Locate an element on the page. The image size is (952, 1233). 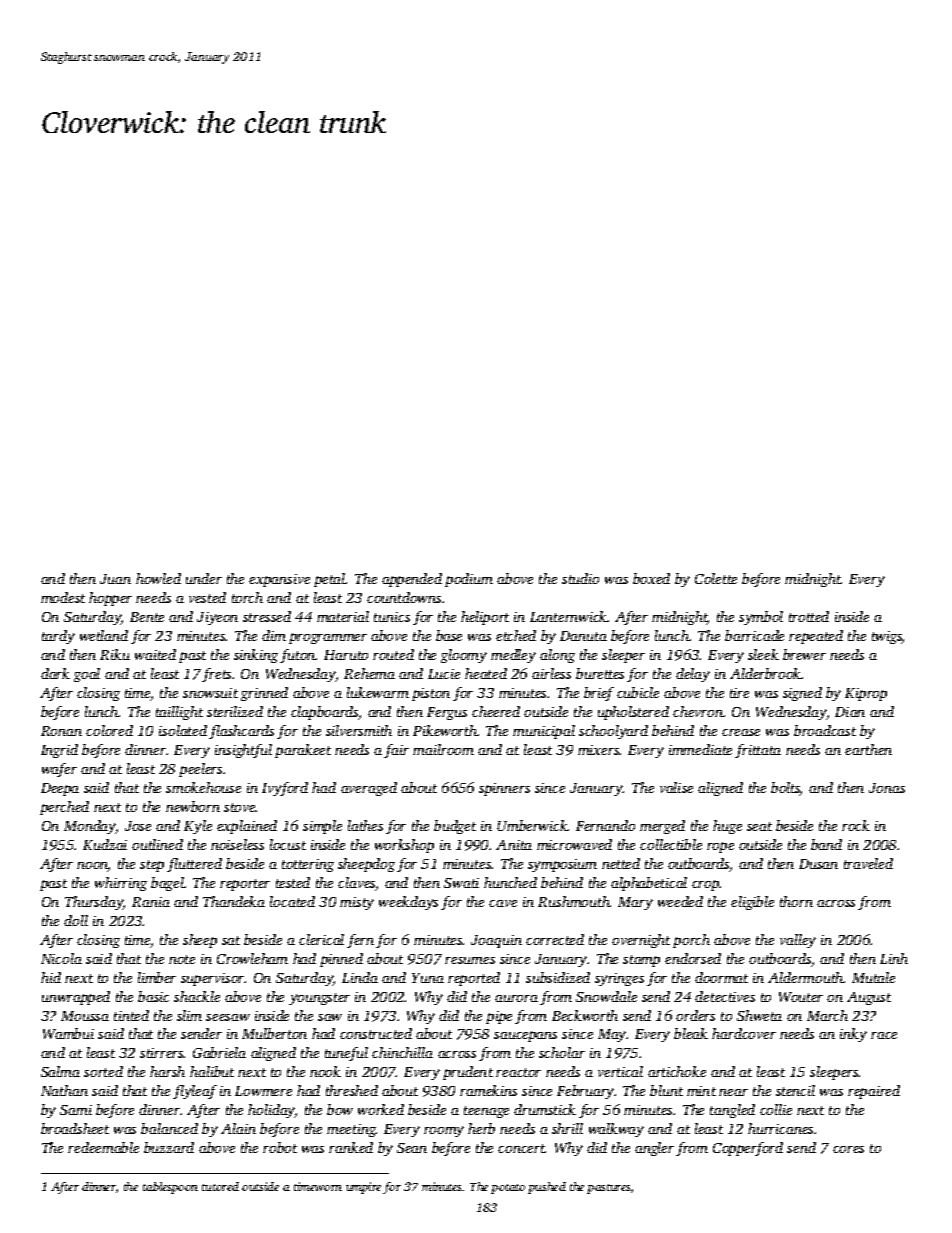
Colette is located at coordinates (716, 578).
